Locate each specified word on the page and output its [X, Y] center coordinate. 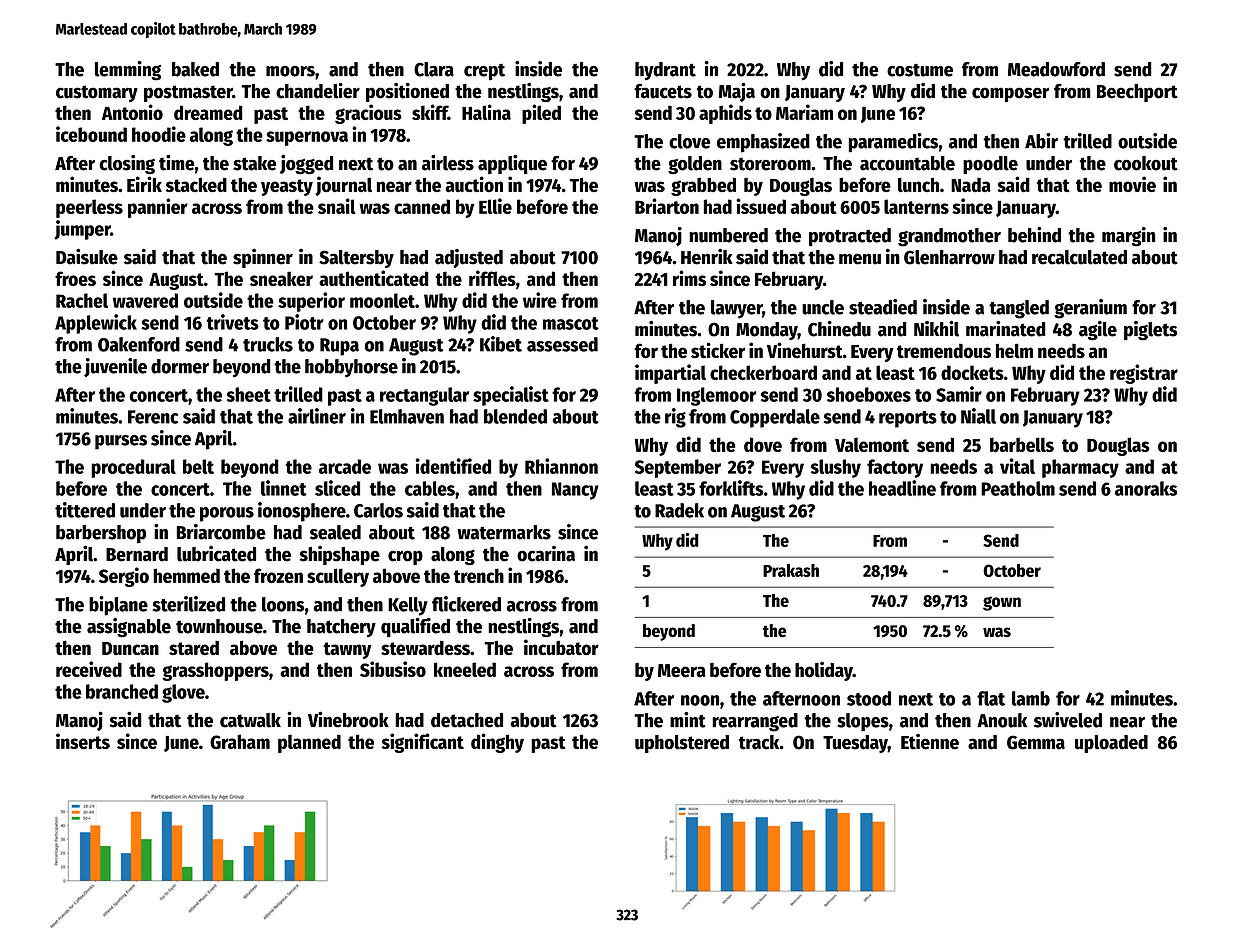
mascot [571, 323]
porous [227, 514]
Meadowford [1056, 69]
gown [1002, 603]
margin [1128, 237]
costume [920, 70]
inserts [83, 741]
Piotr [304, 322]
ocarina [546, 554]
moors [290, 71]
